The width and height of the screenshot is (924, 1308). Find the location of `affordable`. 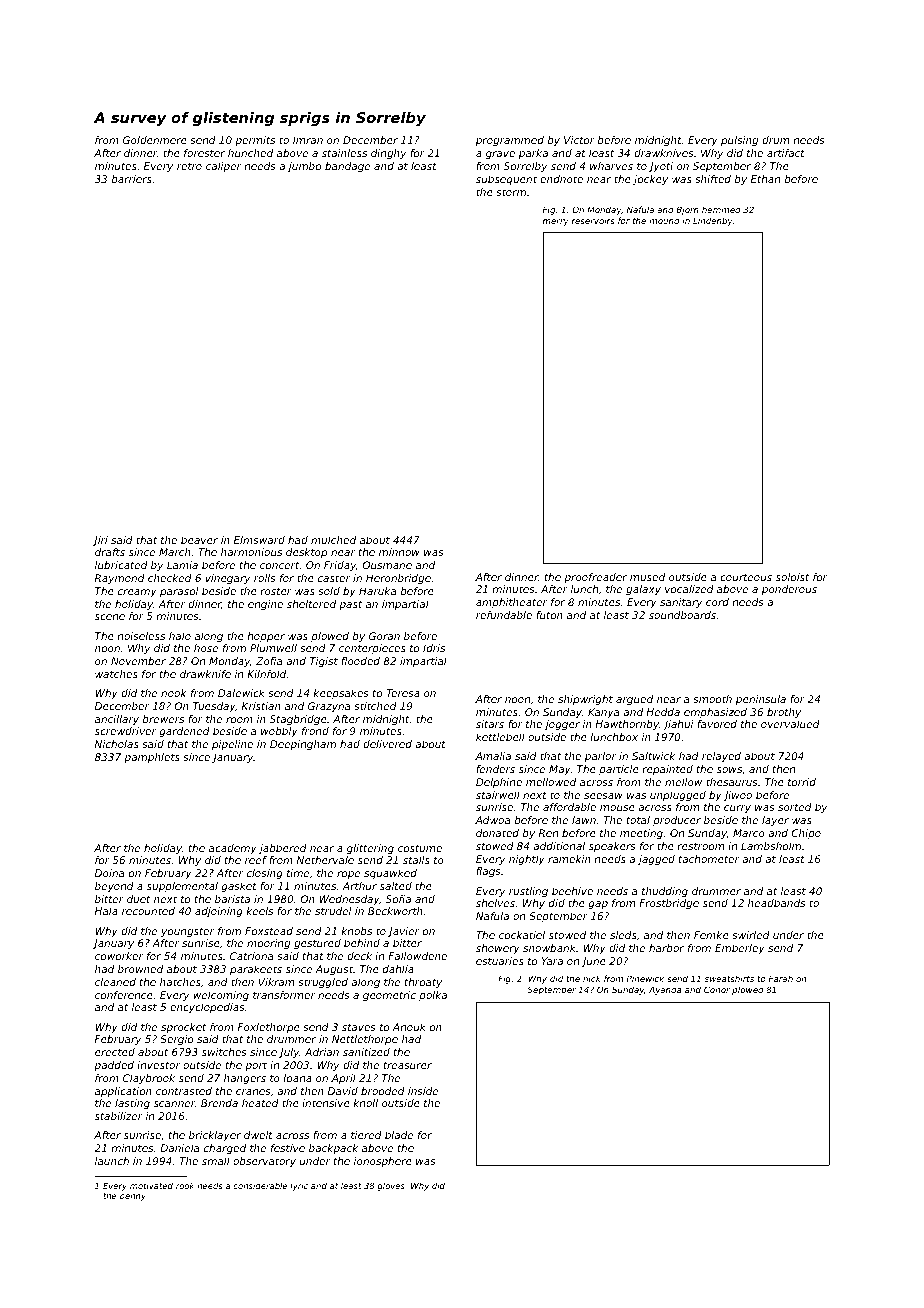

affordable is located at coordinates (569, 807).
